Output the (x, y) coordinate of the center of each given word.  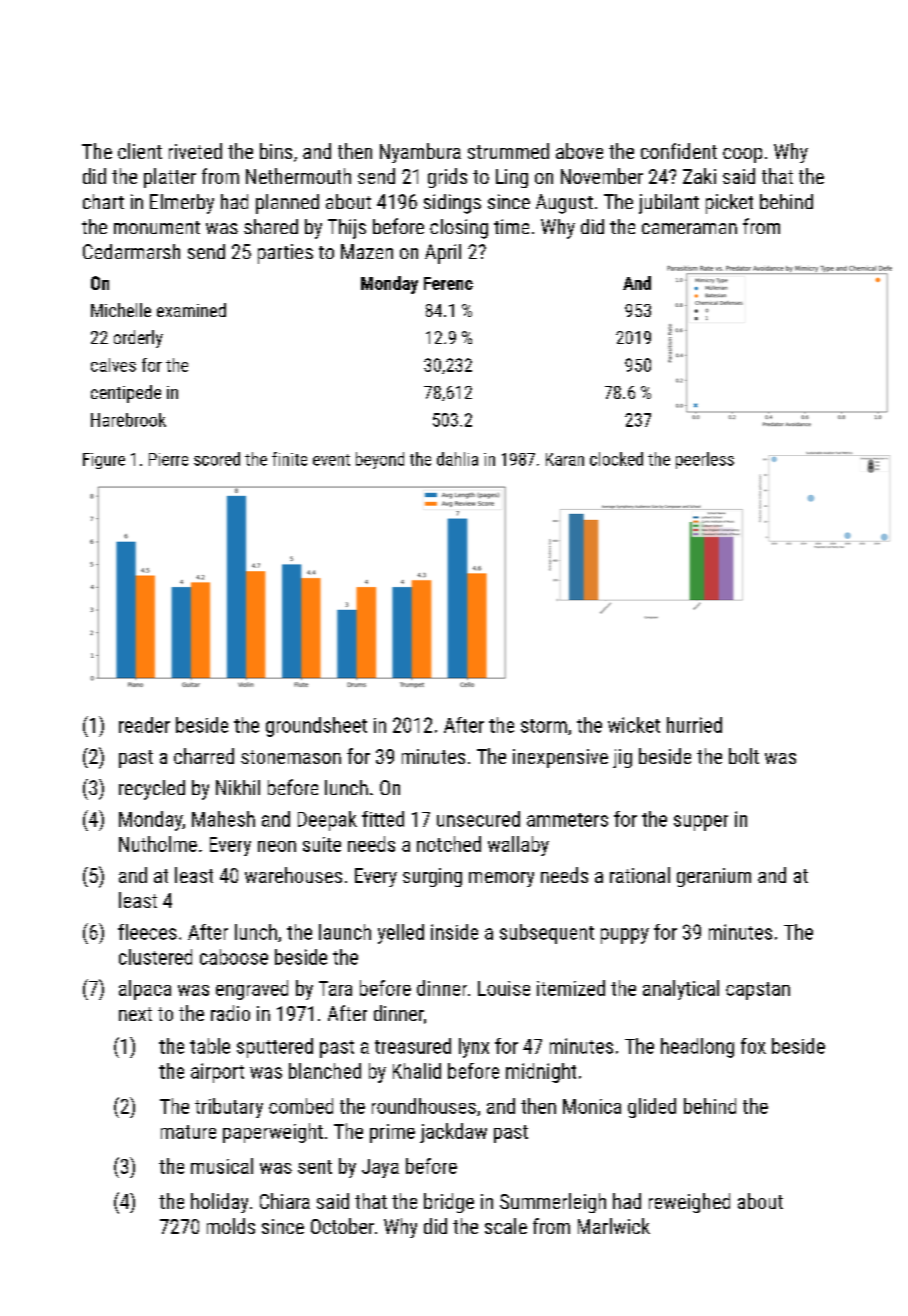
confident (679, 151)
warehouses (293, 875)
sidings (452, 204)
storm (544, 726)
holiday (219, 1203)
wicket (634, 725)
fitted (383, 819)
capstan (758, 991)
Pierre (168, 459)
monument (157, 227)
